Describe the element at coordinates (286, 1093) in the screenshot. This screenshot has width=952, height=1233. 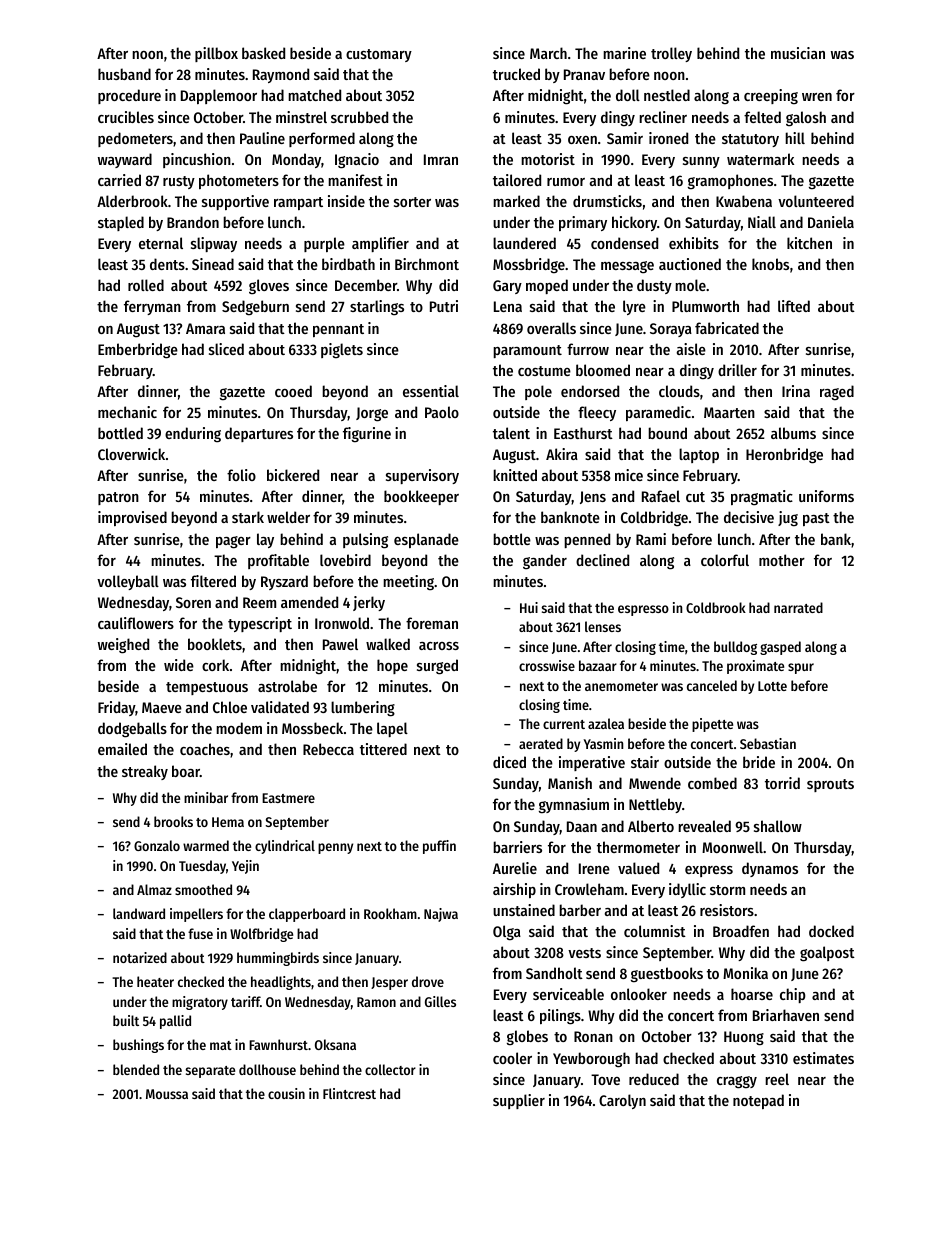
I see `cousin` at that location.
